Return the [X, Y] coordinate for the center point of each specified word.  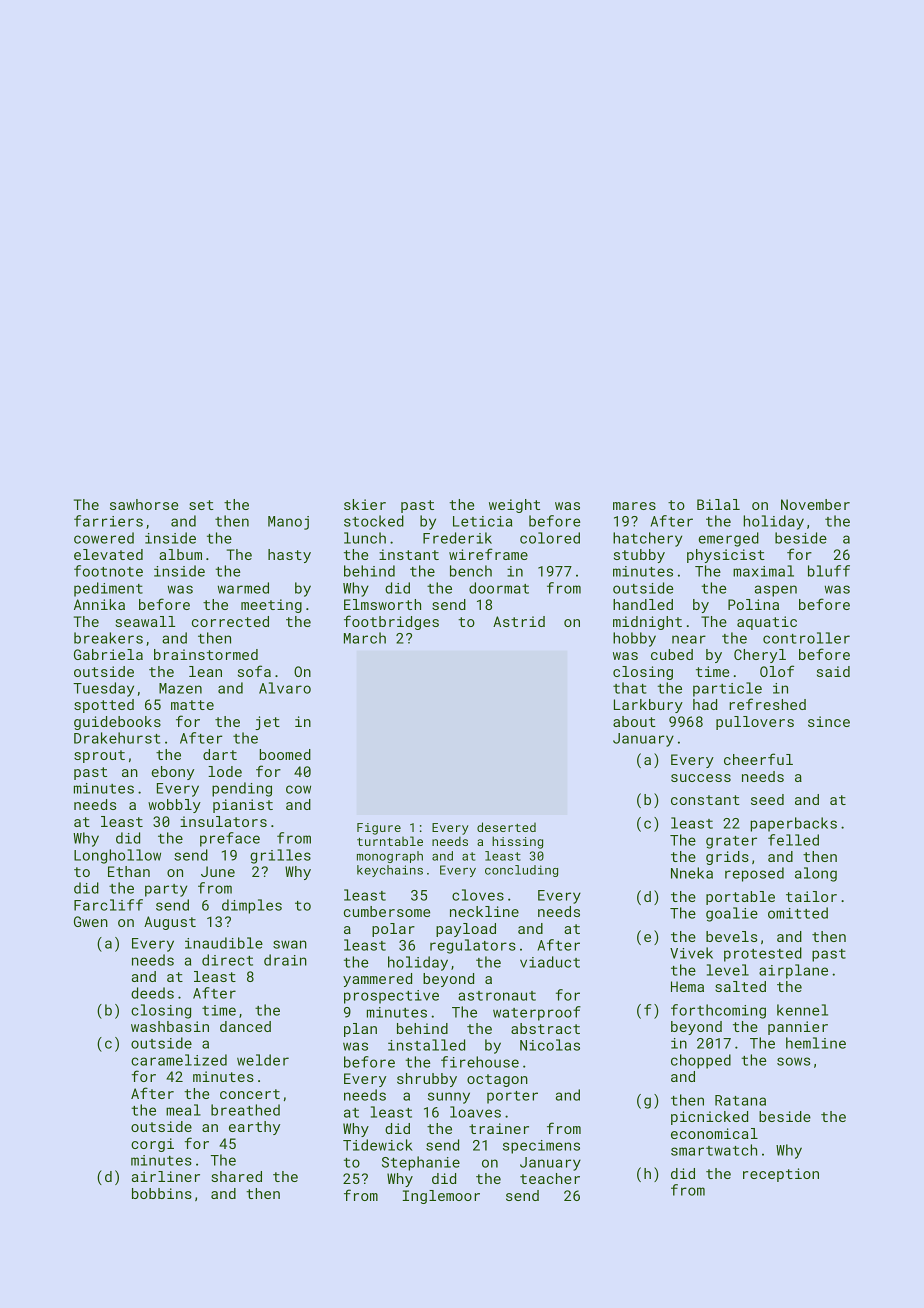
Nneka [692, 873]
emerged [728, 539]
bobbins [162, 1193]
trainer [499, 1128]
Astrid [519, 621]
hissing [517, 842]
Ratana [740, 1100]
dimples [252, 906]
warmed [243, 588]
